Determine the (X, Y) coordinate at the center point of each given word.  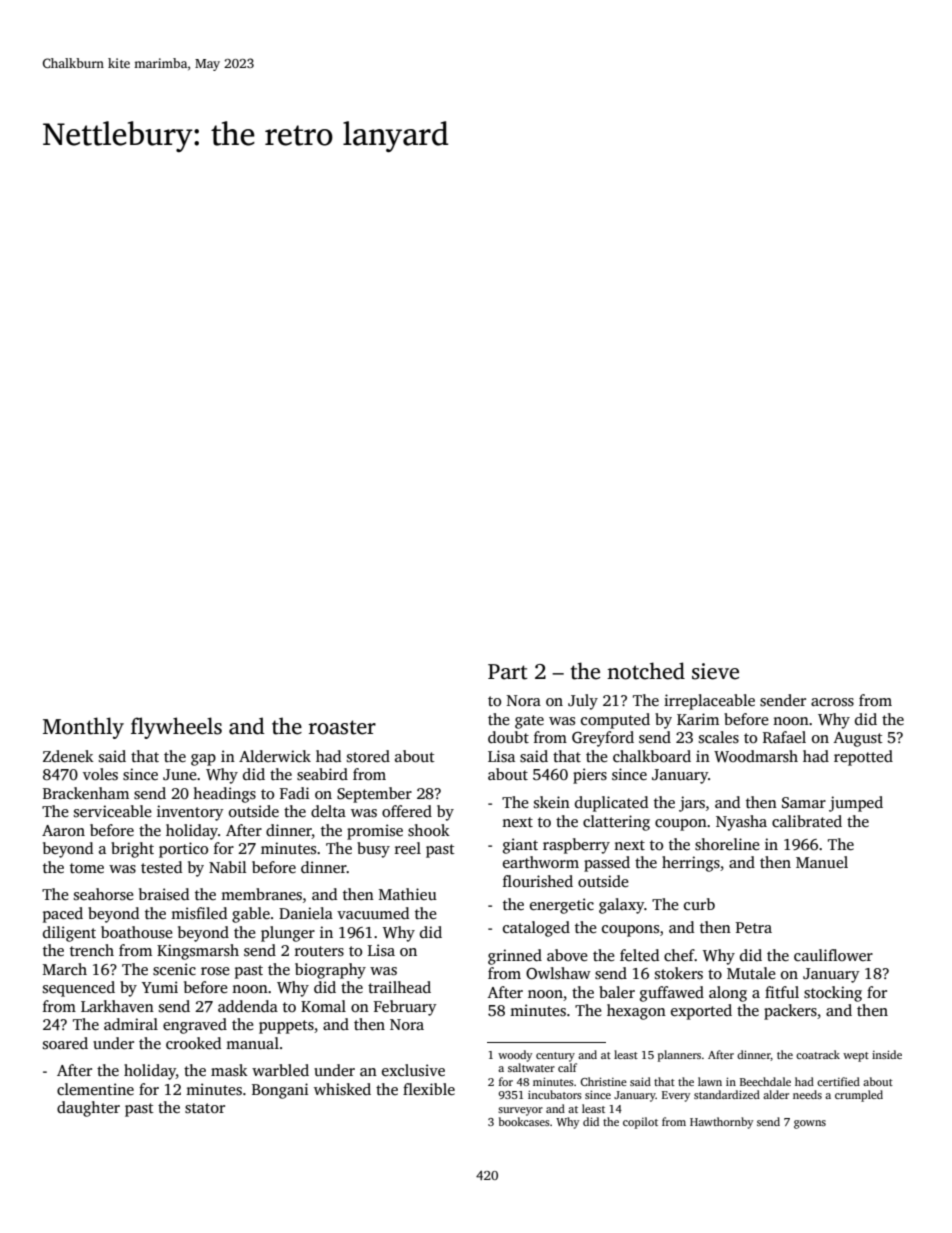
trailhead (399, 987)
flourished (538, 881)
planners (679, 1056)
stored (368, 756)
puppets (286, 1027)
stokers (679, 973)
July (583, 702)
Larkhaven (117, 1006)
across (832, 702)
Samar (804, 803)
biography (330, 971)
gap (203, 760)
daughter (88, 1109)
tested (161, 867)
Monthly (83, 728)
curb (699, 904)
